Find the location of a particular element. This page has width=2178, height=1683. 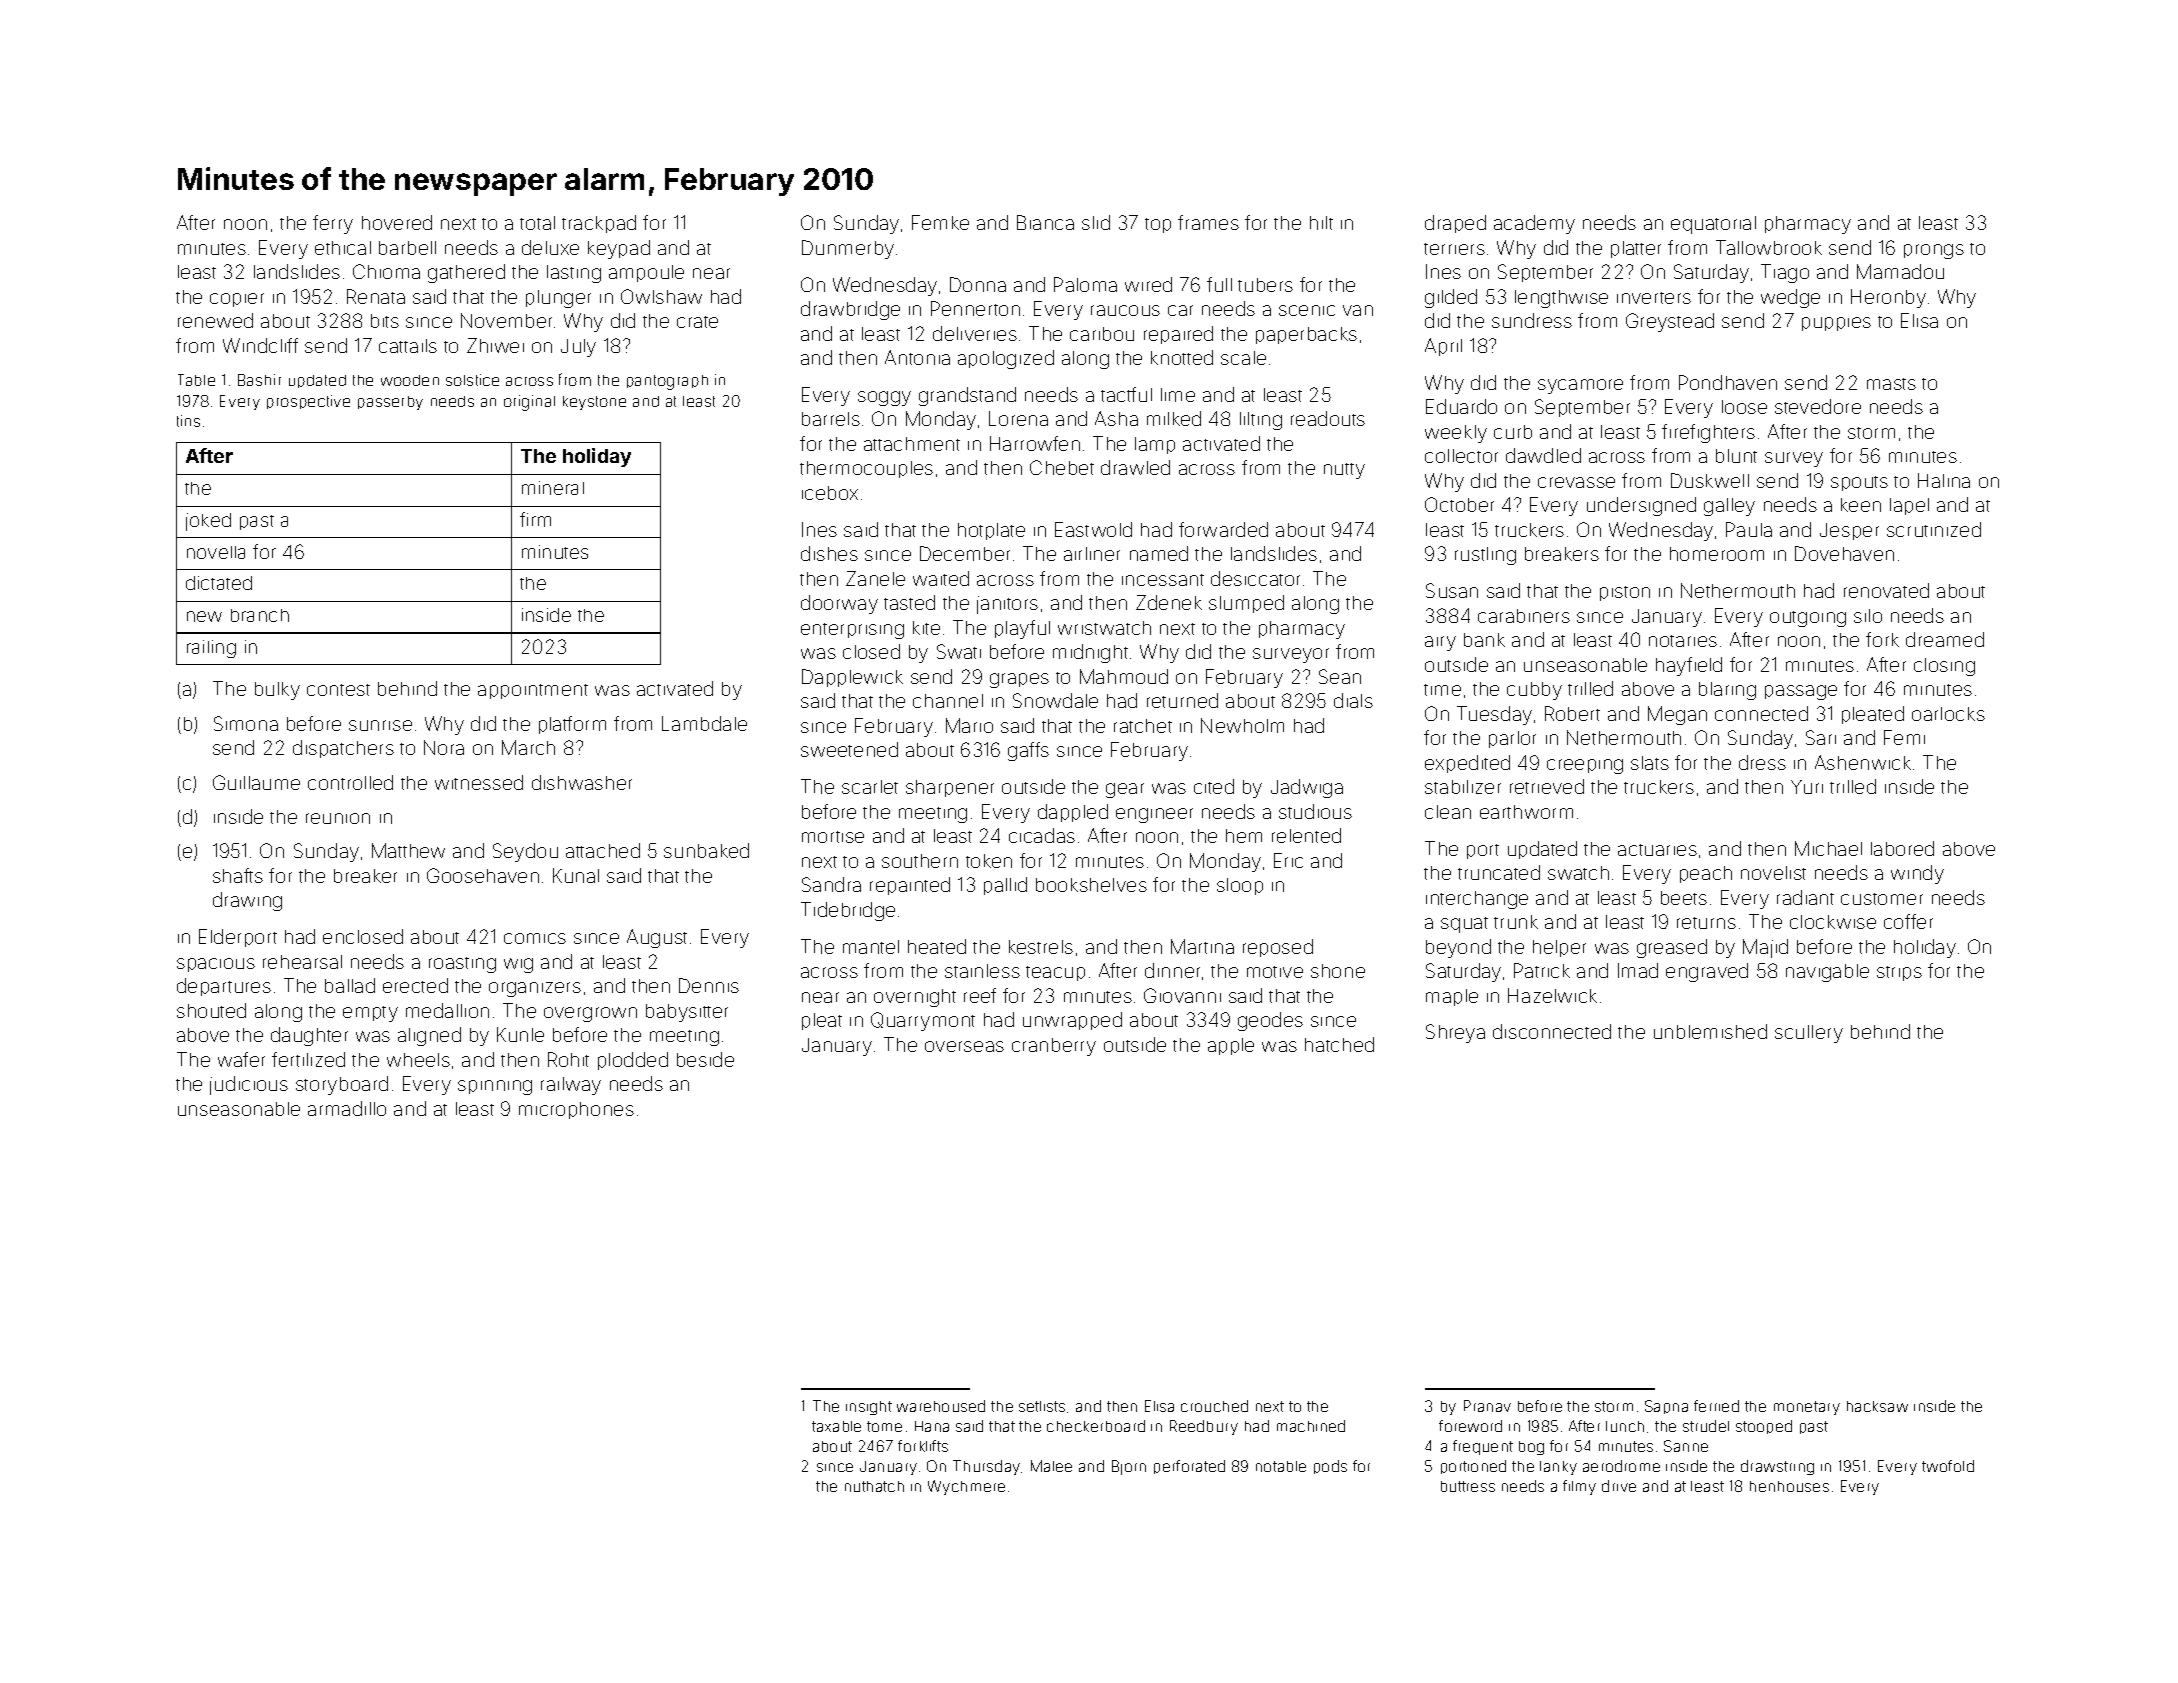

deluxe is located at coordinates (550, 247).
